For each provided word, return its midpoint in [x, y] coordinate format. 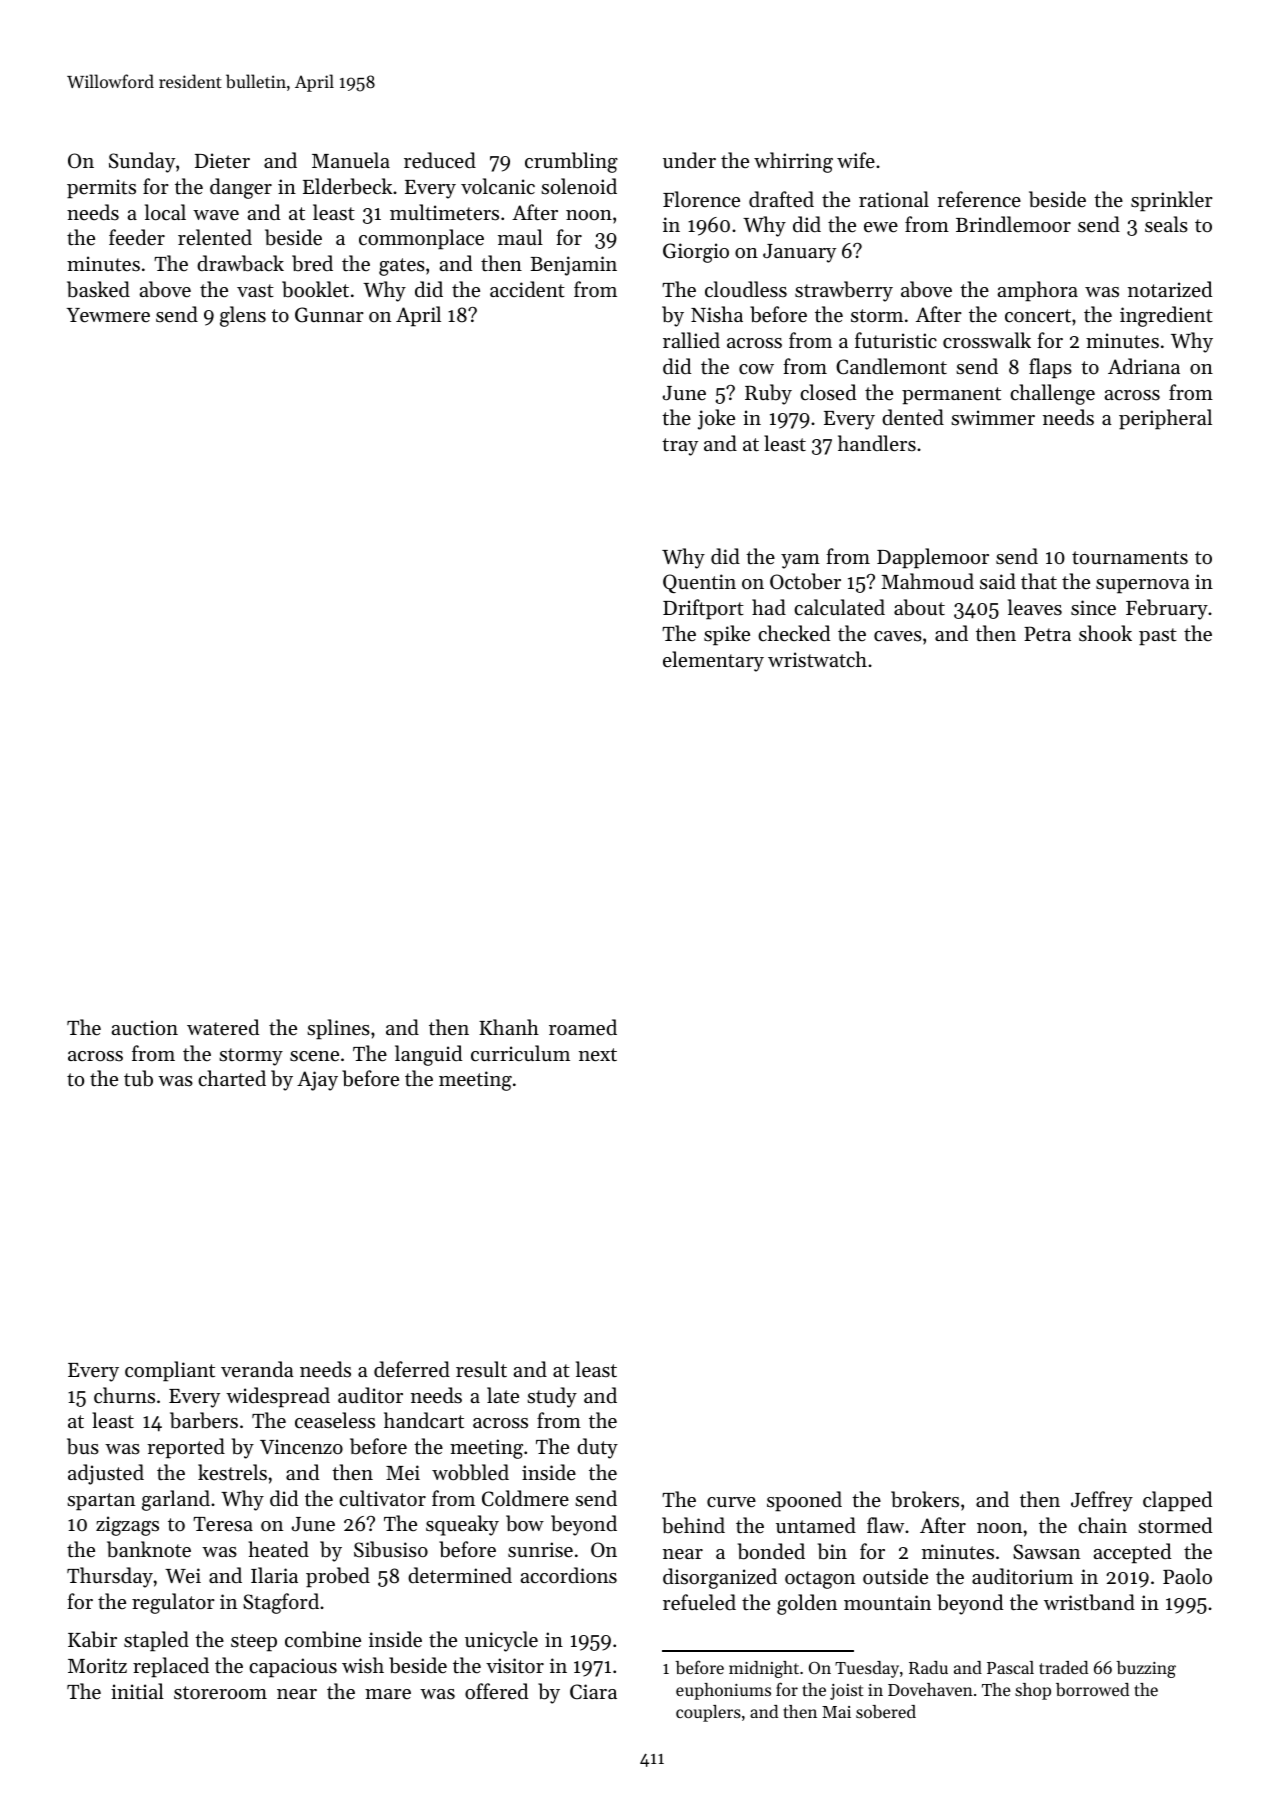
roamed [583, 1027]
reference [979, 199]
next [598, 1055]
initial [137, 1691]
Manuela [351, 160]
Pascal [1010, 1667]
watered [223, 1027]
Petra [1047, 633]
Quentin [699, 583]
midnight [764, 1669]
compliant [170, 1371]
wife [856, 160]
